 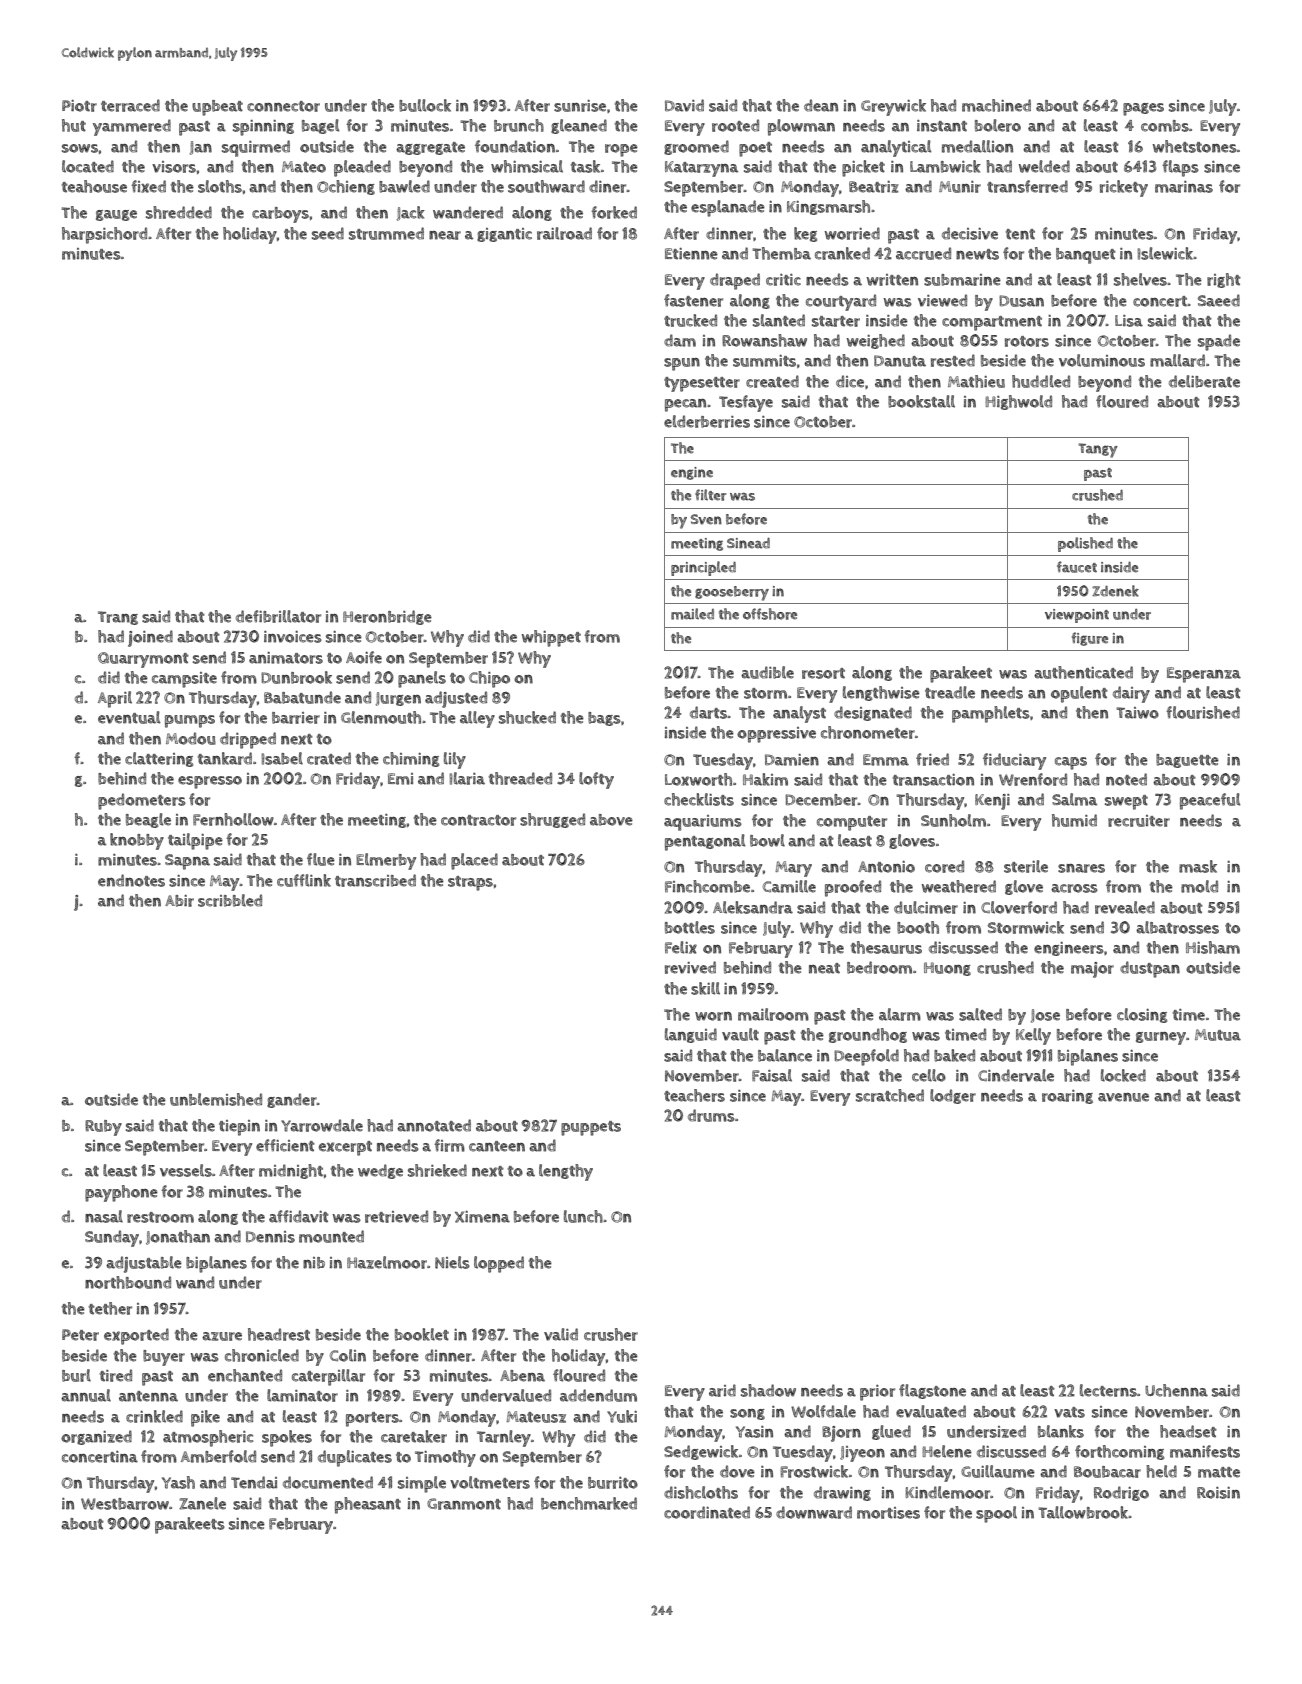 I want to click on bookstall, so click(x=921, y=401).
